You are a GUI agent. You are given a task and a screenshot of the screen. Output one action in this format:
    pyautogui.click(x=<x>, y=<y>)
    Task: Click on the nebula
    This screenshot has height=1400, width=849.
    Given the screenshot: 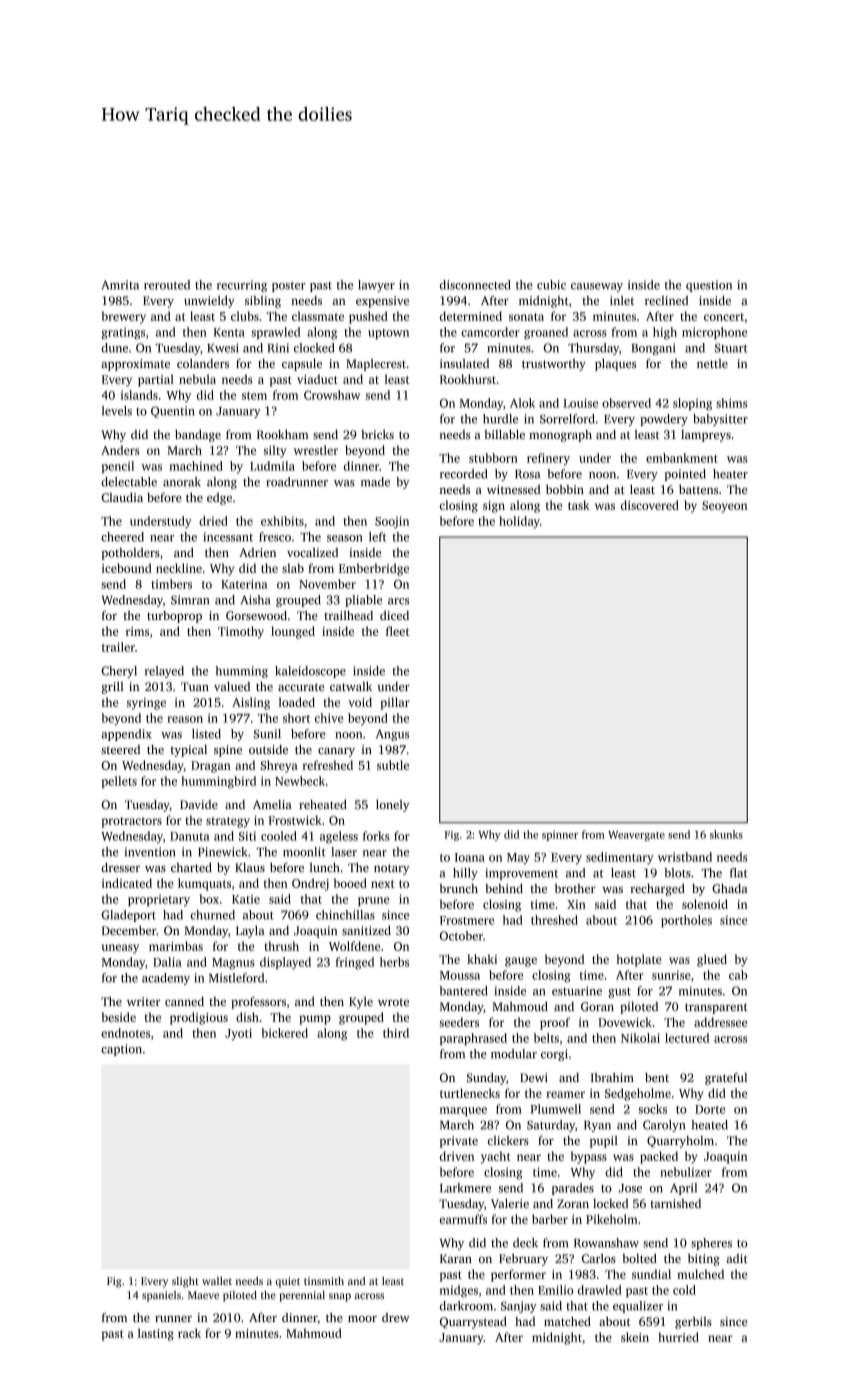 What is the action you would take?
    pyautogui.click(x=197, y=379)
